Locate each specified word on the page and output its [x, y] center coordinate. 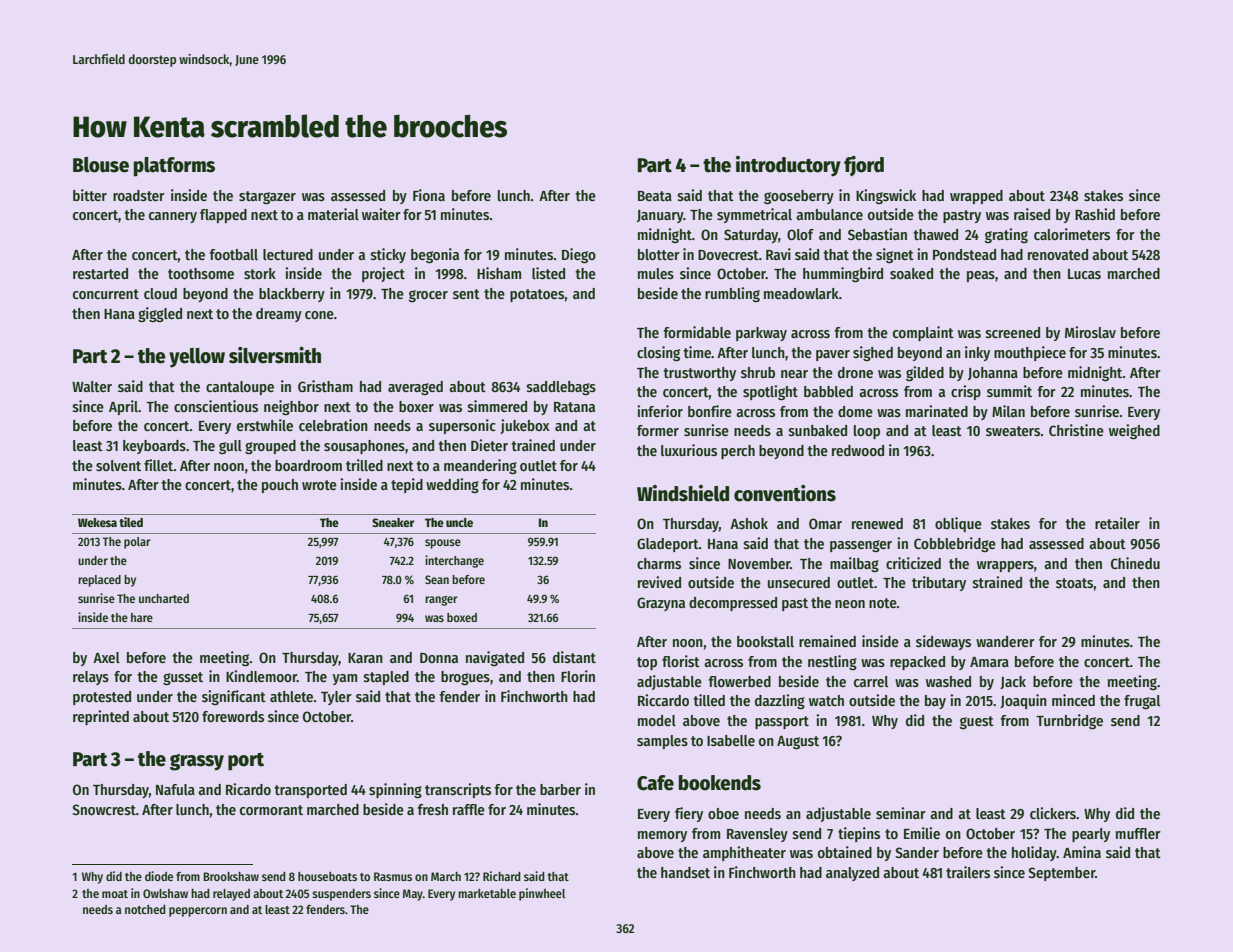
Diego [579, 256]
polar [137, 543]
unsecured [799, 582]
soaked [911, 273]
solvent [118, 465]
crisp [966, 392]
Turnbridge [1069, 722]
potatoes [537, 295]
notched [145, 909]
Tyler [336, 698]
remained [827, 641]
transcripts [458, 790]
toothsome [201, 273]
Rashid [1095, 214]
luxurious [689, 450]
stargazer [267, 198]
